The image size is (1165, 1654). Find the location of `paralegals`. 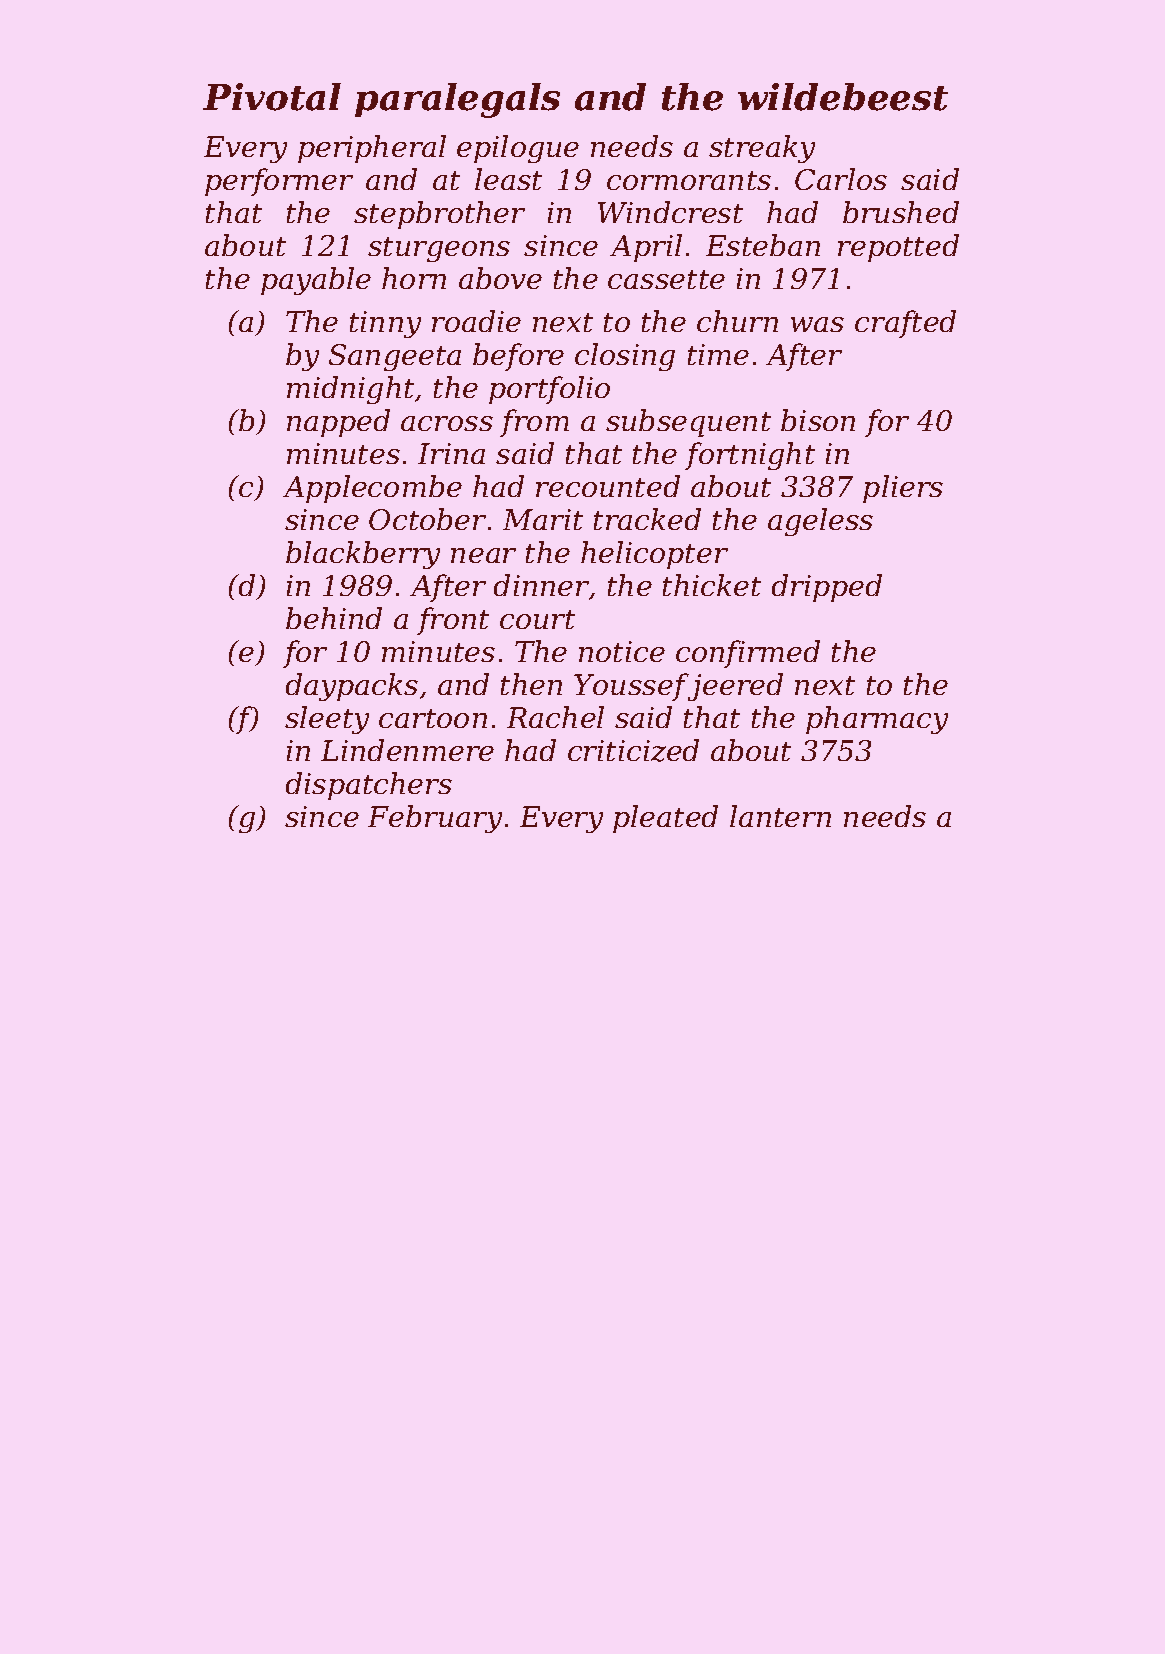

paralegals is located at coordinates (457, 100).
